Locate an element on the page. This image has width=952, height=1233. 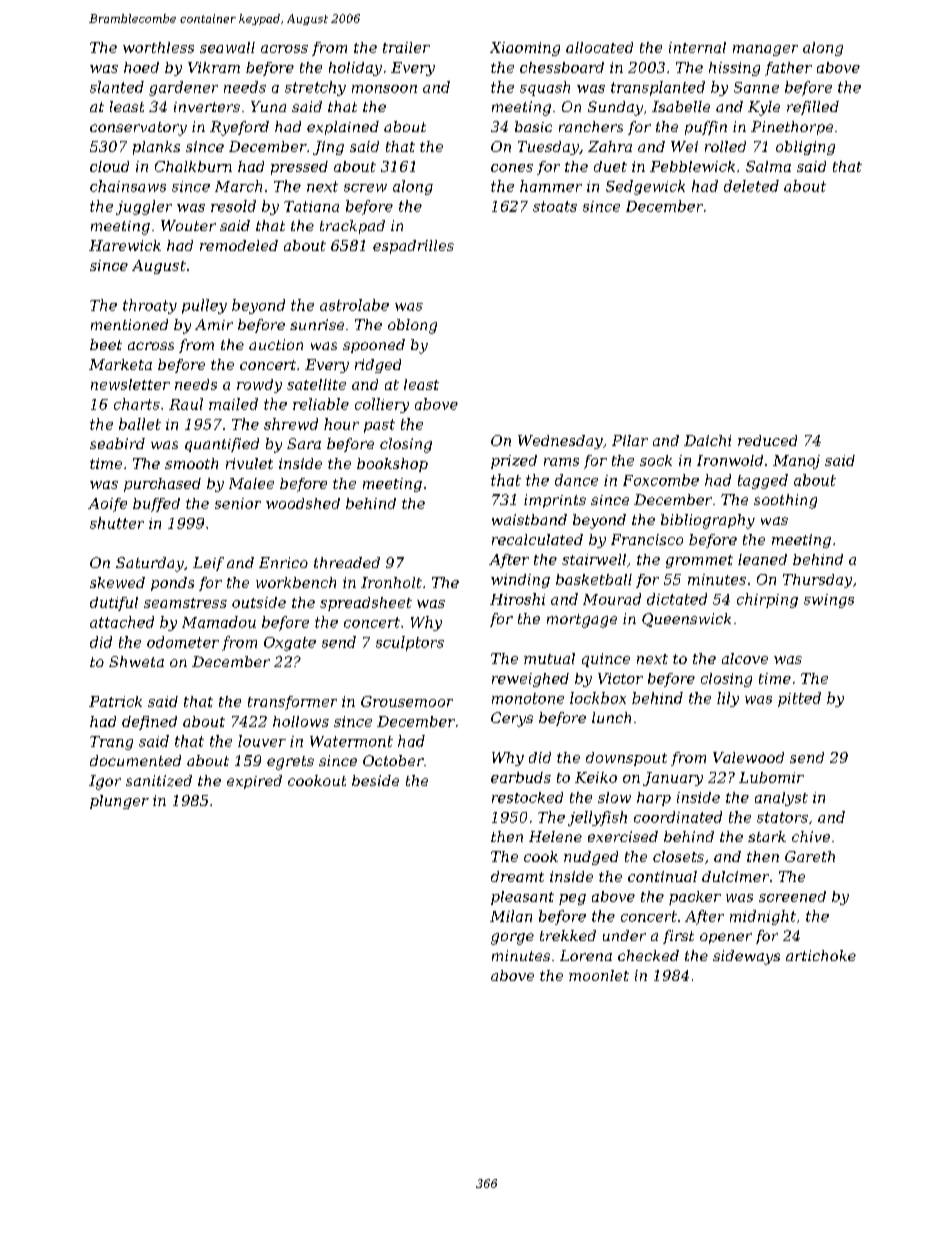
Daichi is located at coordinates (707, 440).
